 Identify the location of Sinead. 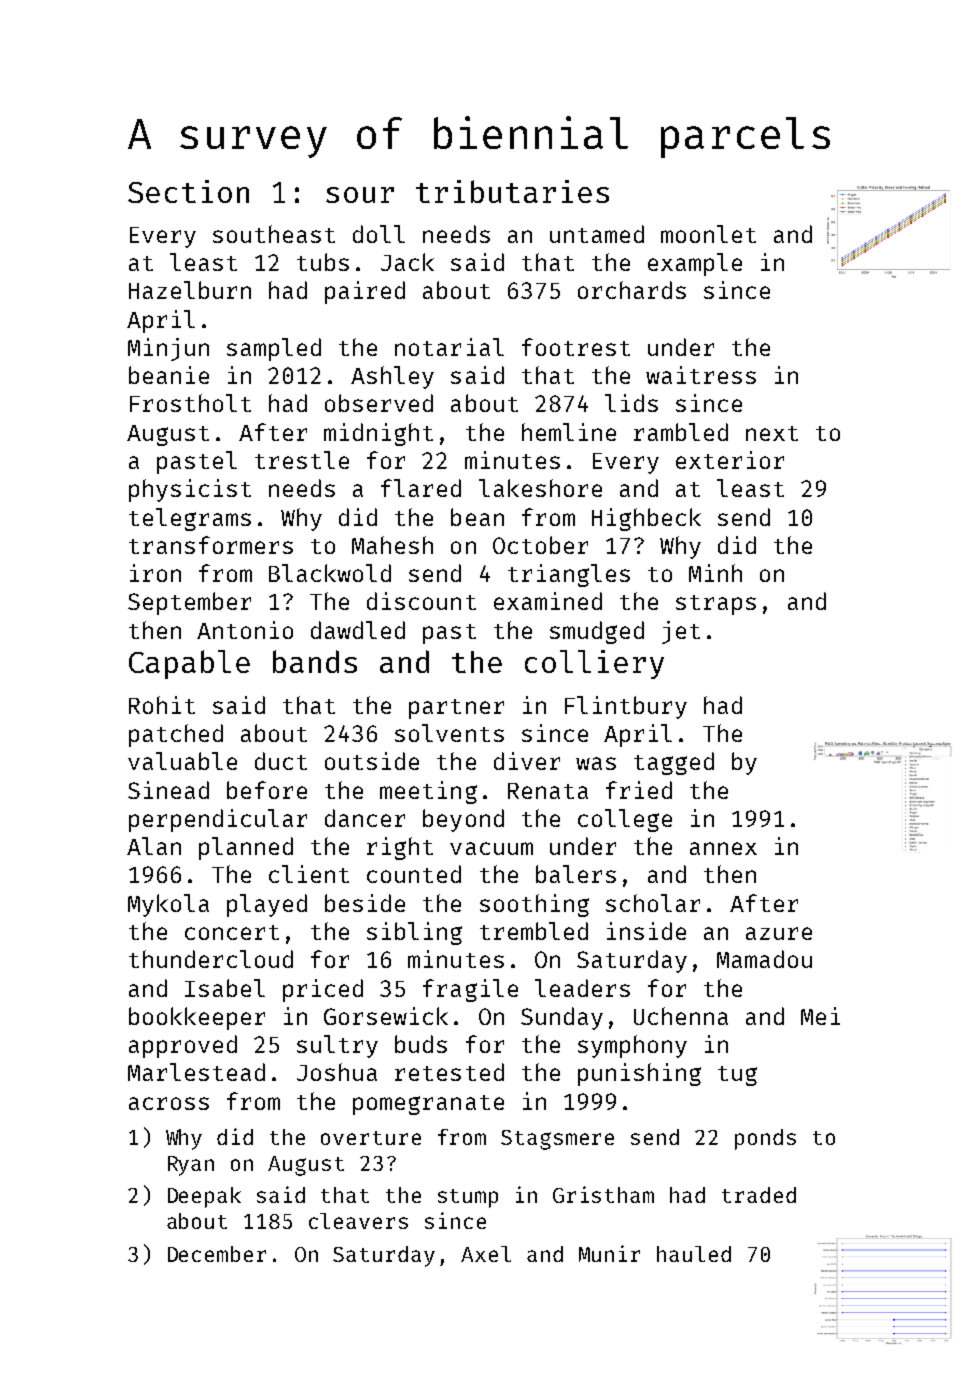
(168, 790).
